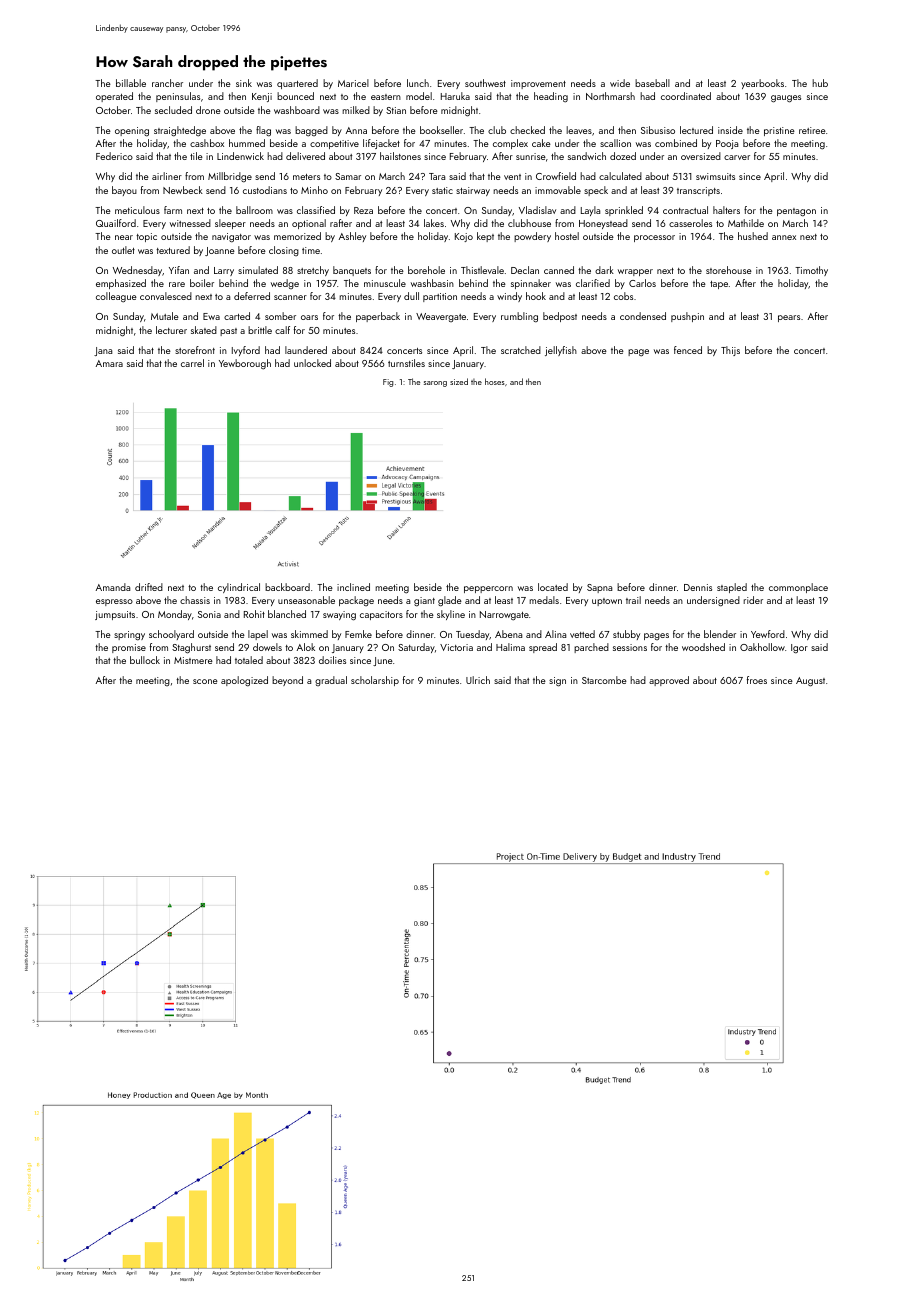  Describe the element at coordinates (193, 660) in the screenshot. I see `Mistmere` at that location.
